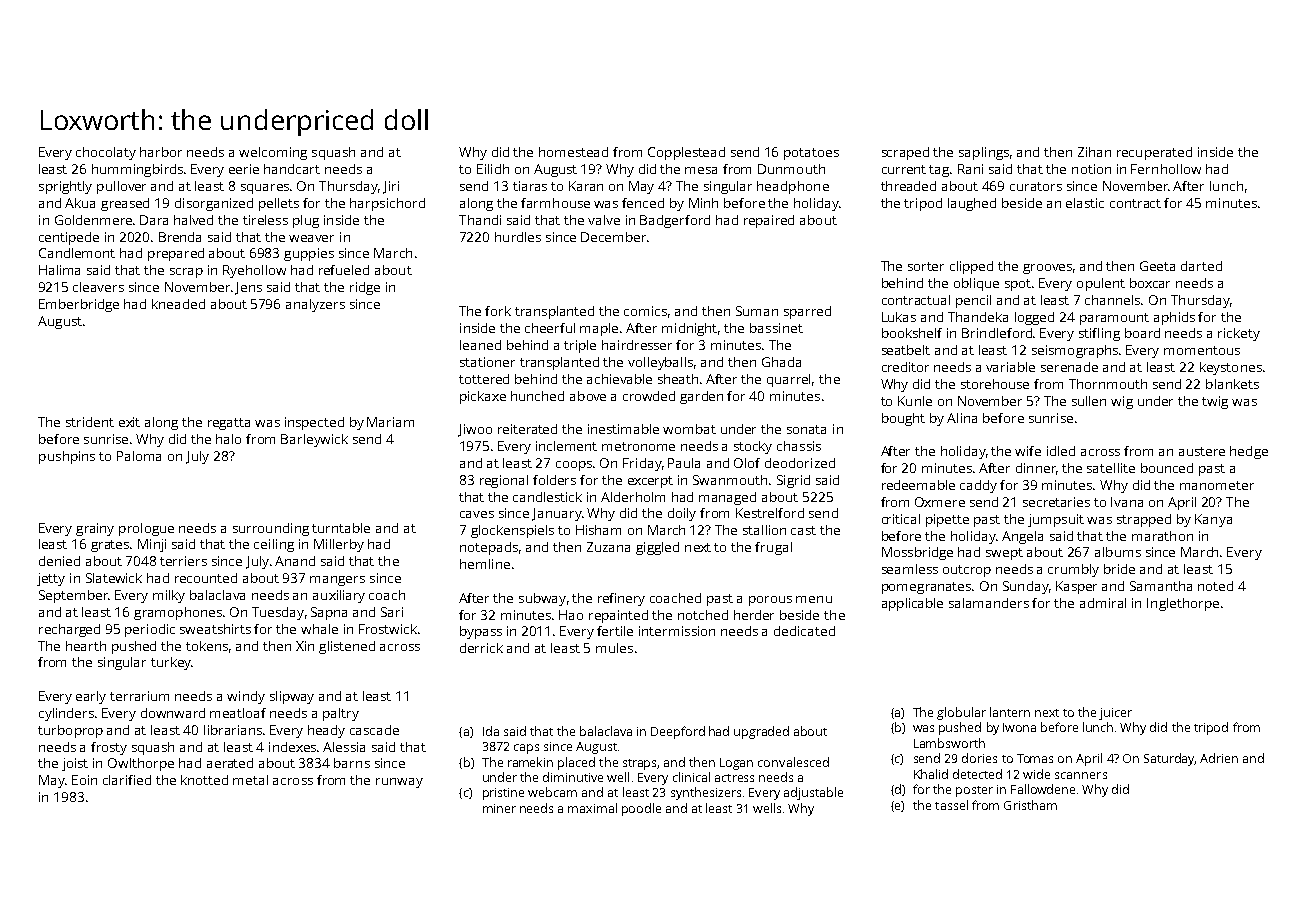  I want to click on oblique, so click(976, 284).
